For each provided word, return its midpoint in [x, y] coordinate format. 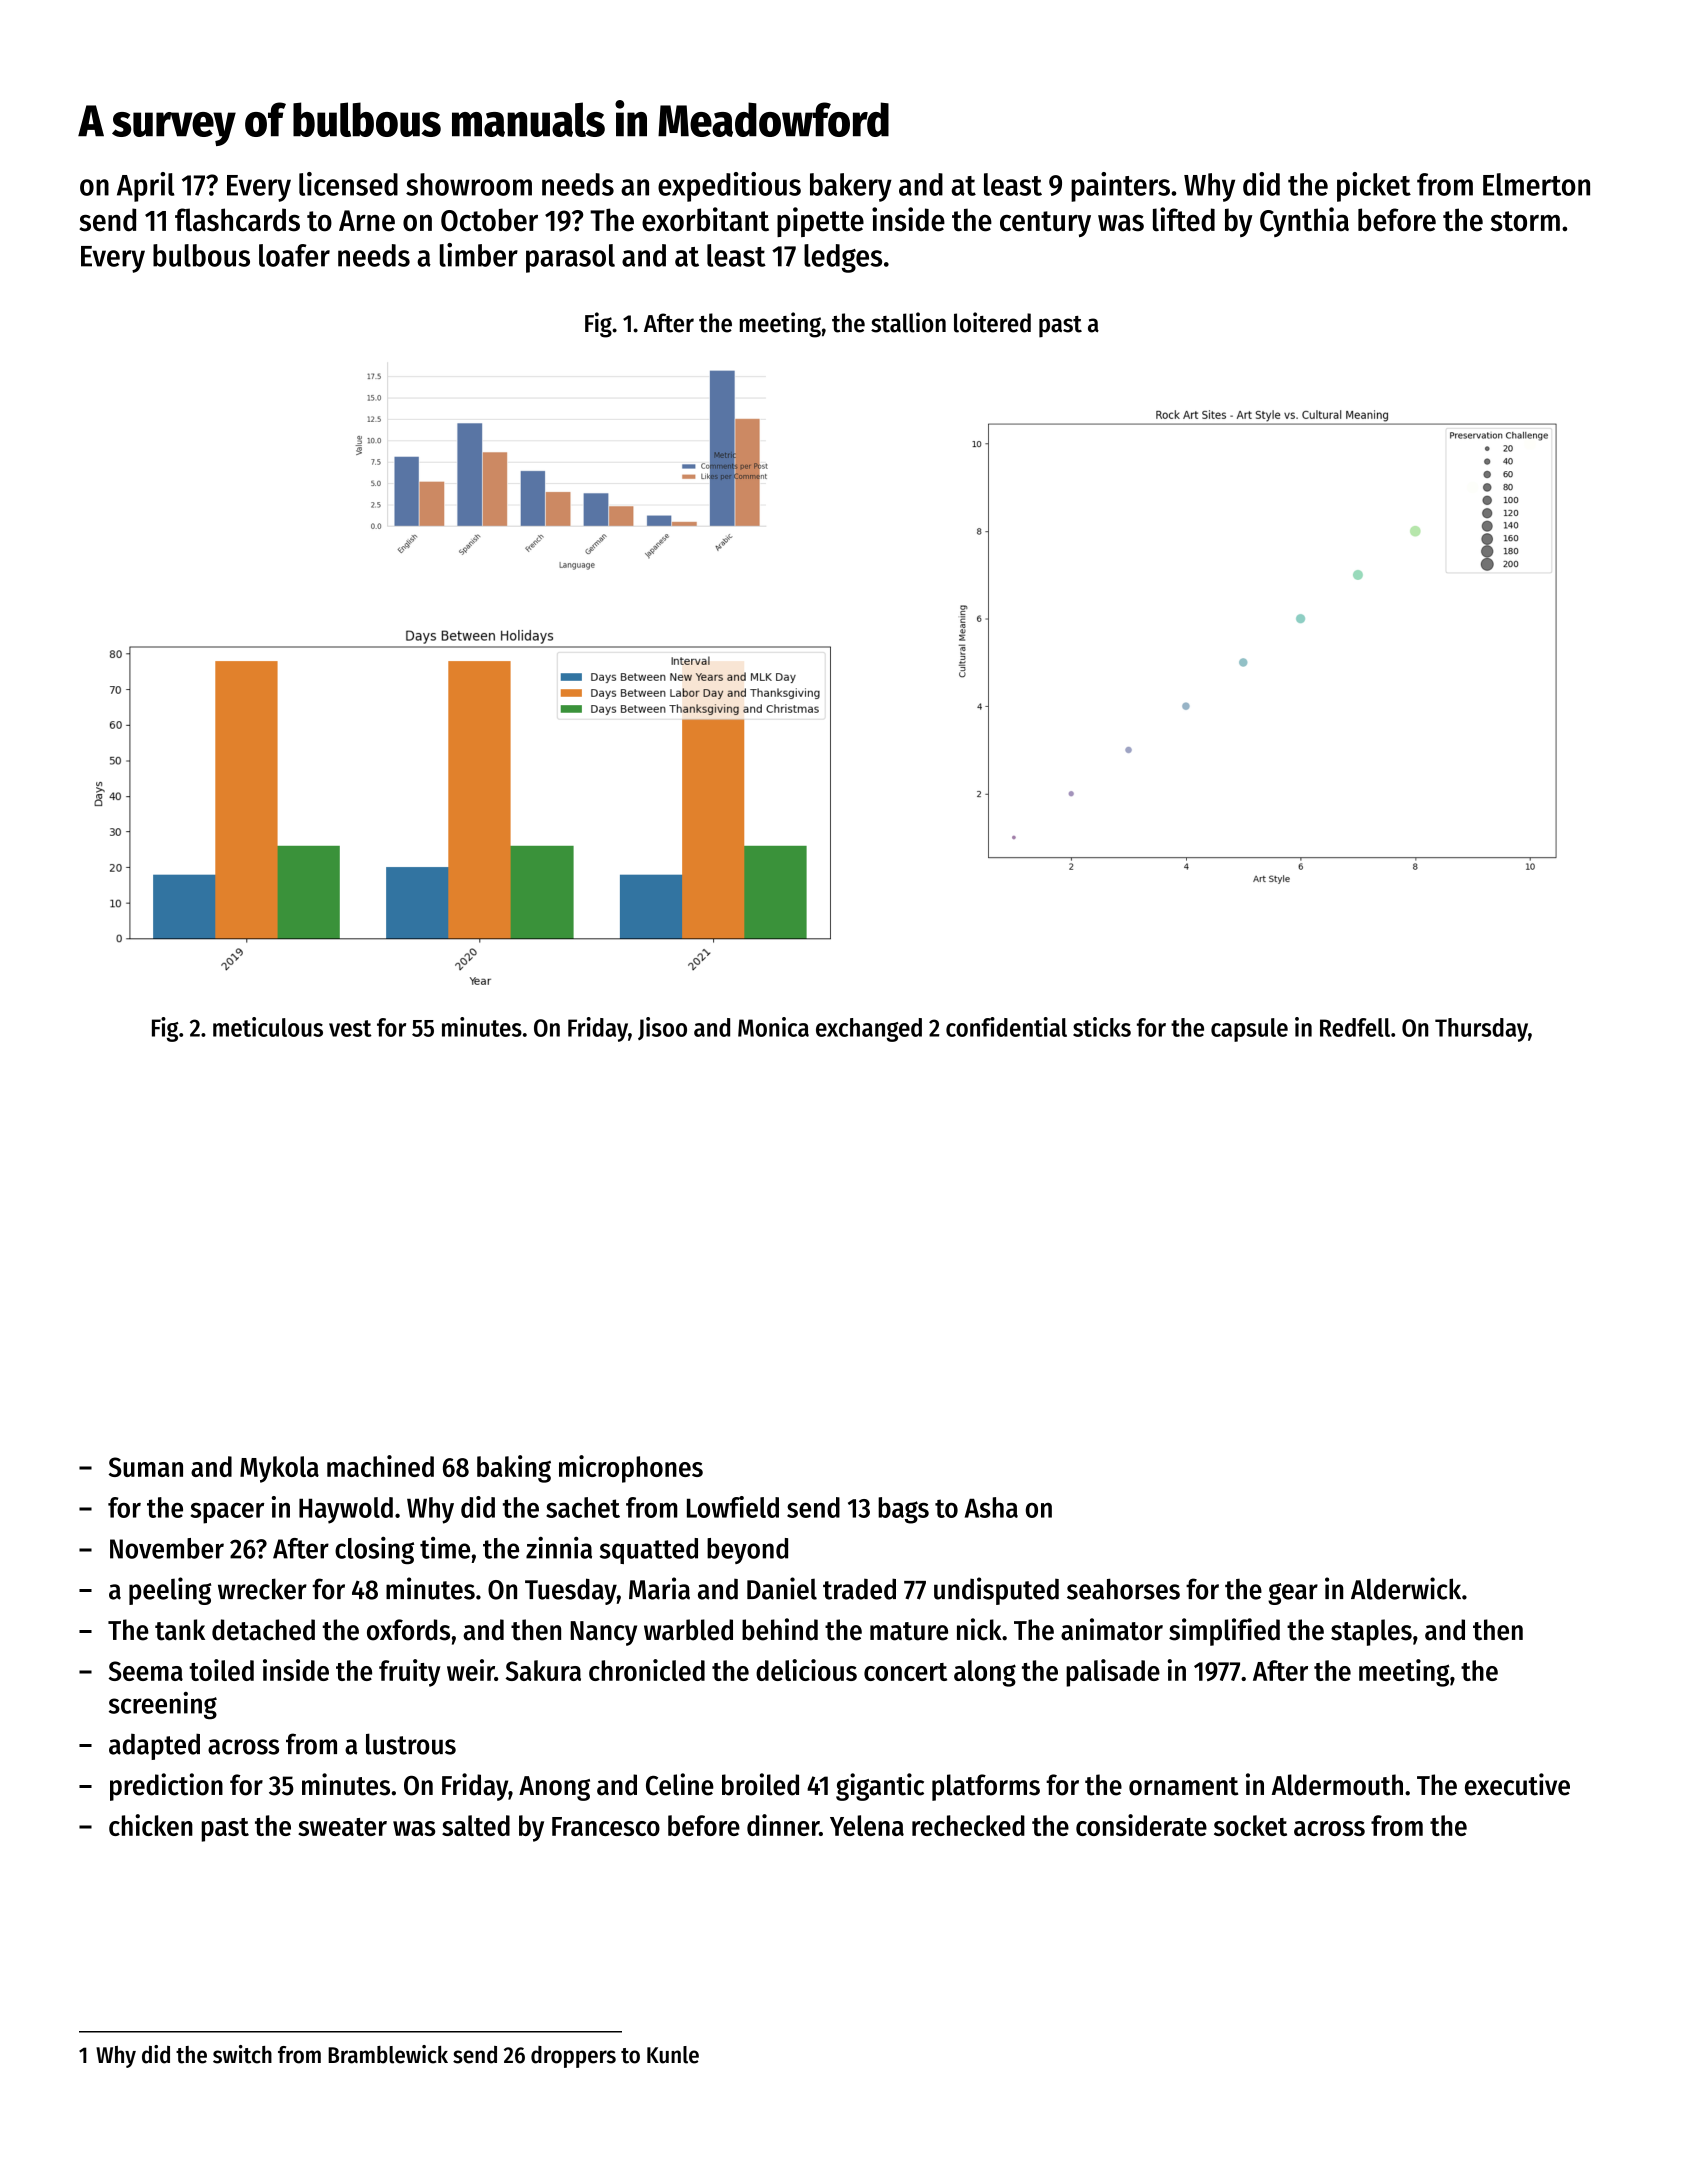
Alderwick [1406, 1588]
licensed [348, 184]
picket [1374, 187]
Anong [554, 1788]
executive [1517, 1784]
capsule [1249, 1030]
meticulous [268, 1027]
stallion [908, 322]
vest [350, 1028]
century [1045, 224]
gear [1293, 1594]
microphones [631, 1469]
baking [514, 1469]
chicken [151, 1825]
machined [380, 1466]
